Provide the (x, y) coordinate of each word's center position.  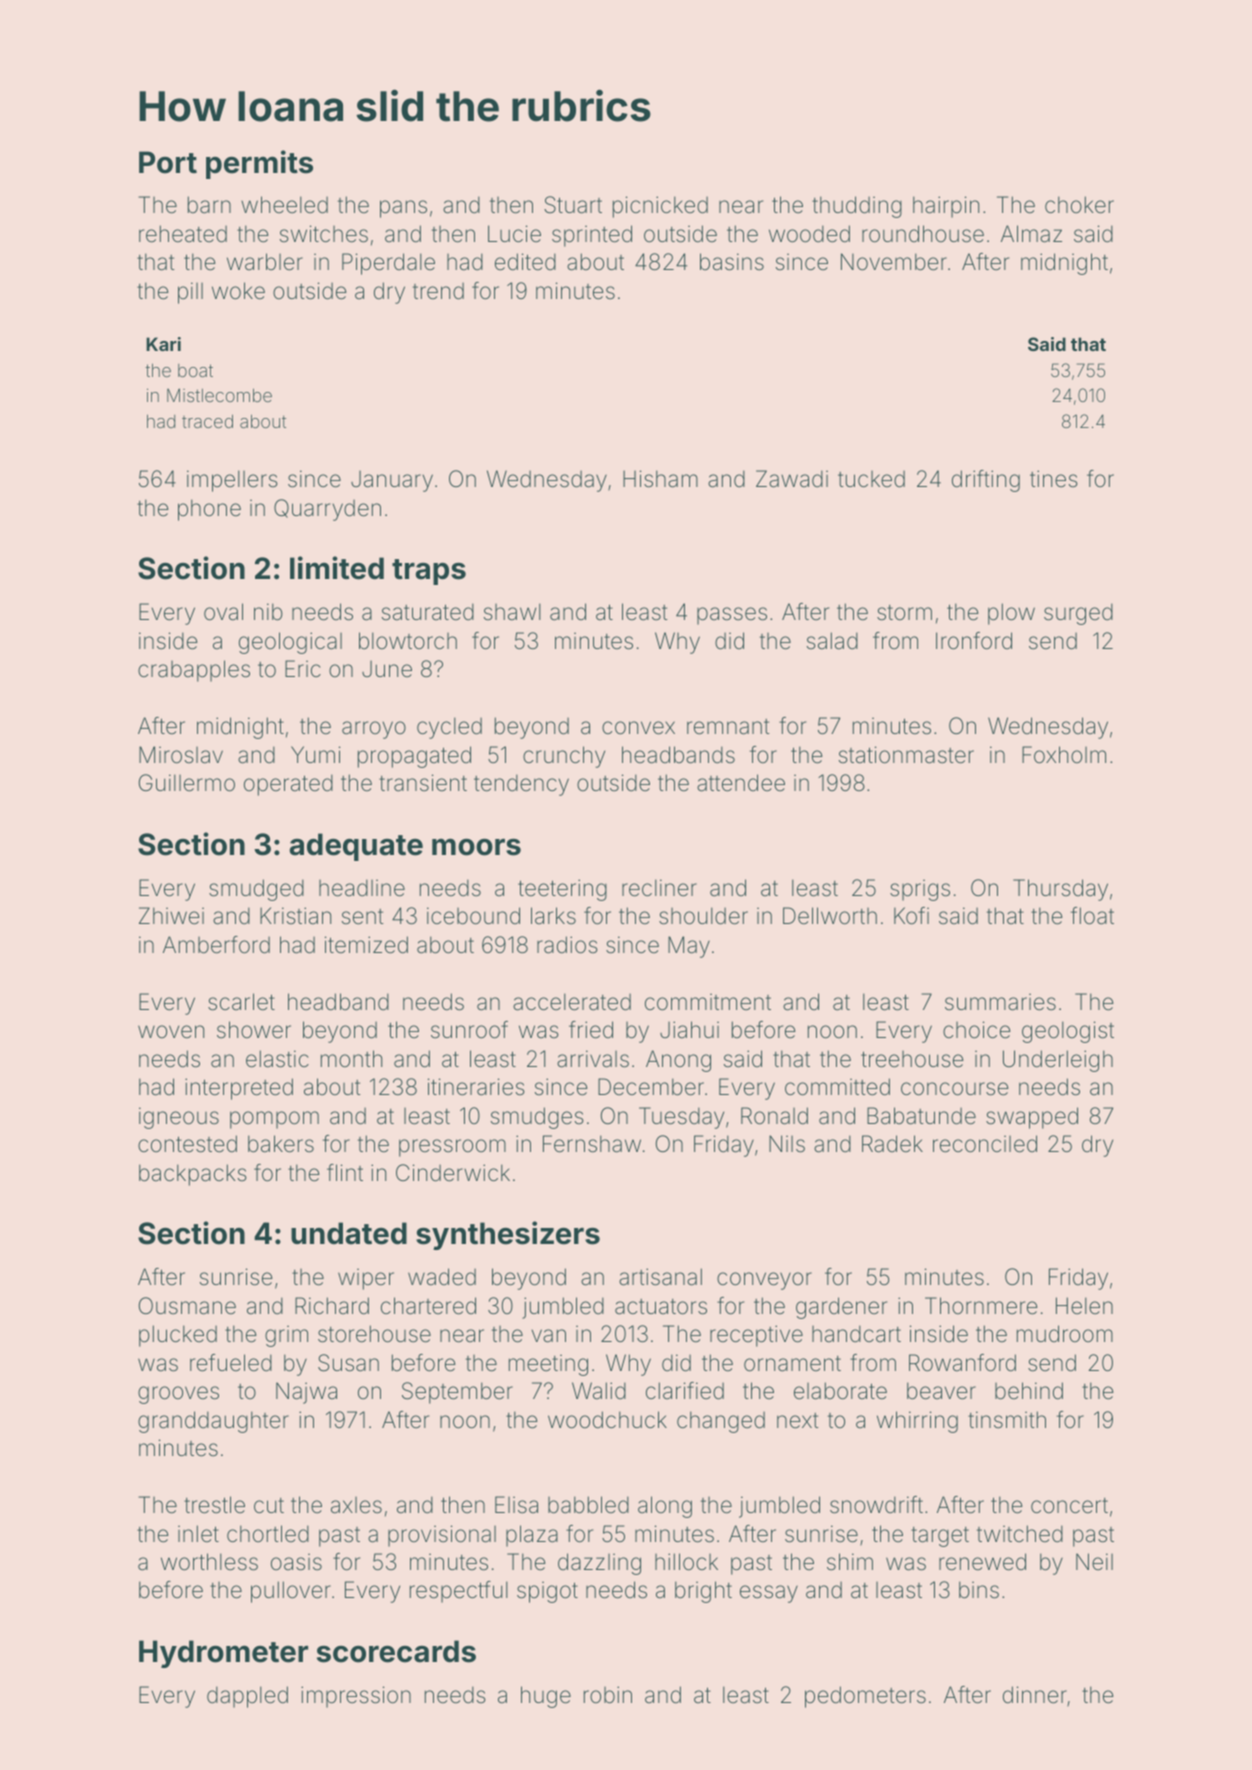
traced (207, 421)
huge (546, 1697)
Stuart (573, 205)
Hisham (660, 479)
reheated (183, 234)
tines (1054, 478)
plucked (178, 1336)
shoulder (703, 916)
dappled (247, 1697)
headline (362, 888)
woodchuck (607, 1420)
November (894, 262)
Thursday (1060, 890)
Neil (1094, 1561)
